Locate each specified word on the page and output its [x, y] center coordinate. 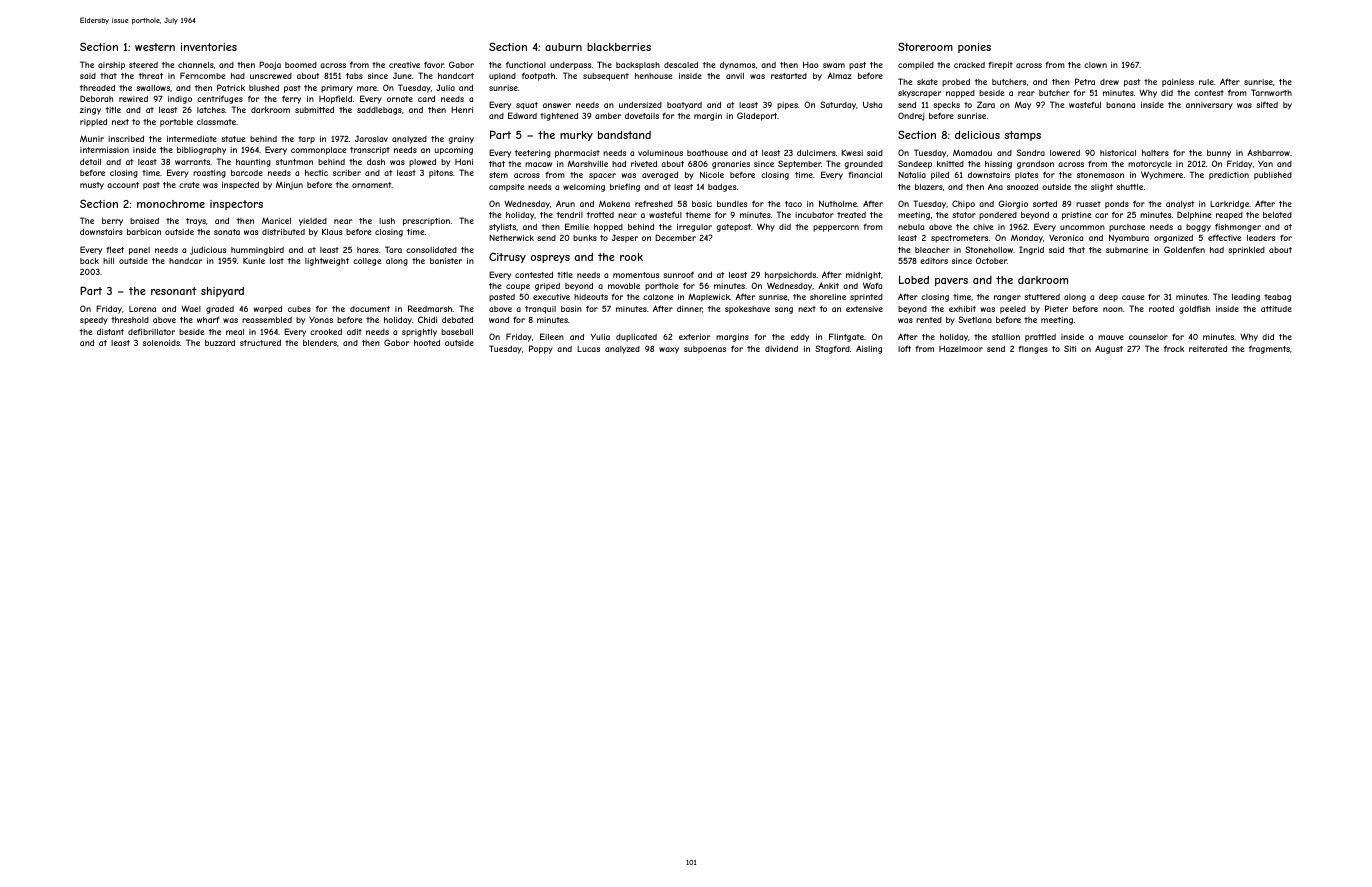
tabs [354, 76]
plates [1026, 176]
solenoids [161, 343]
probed [956, 83]
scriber [347, 173]
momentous [636, 275]
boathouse [707, 153]
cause [1133, 297]
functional [526, 64]
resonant [174, 291]
